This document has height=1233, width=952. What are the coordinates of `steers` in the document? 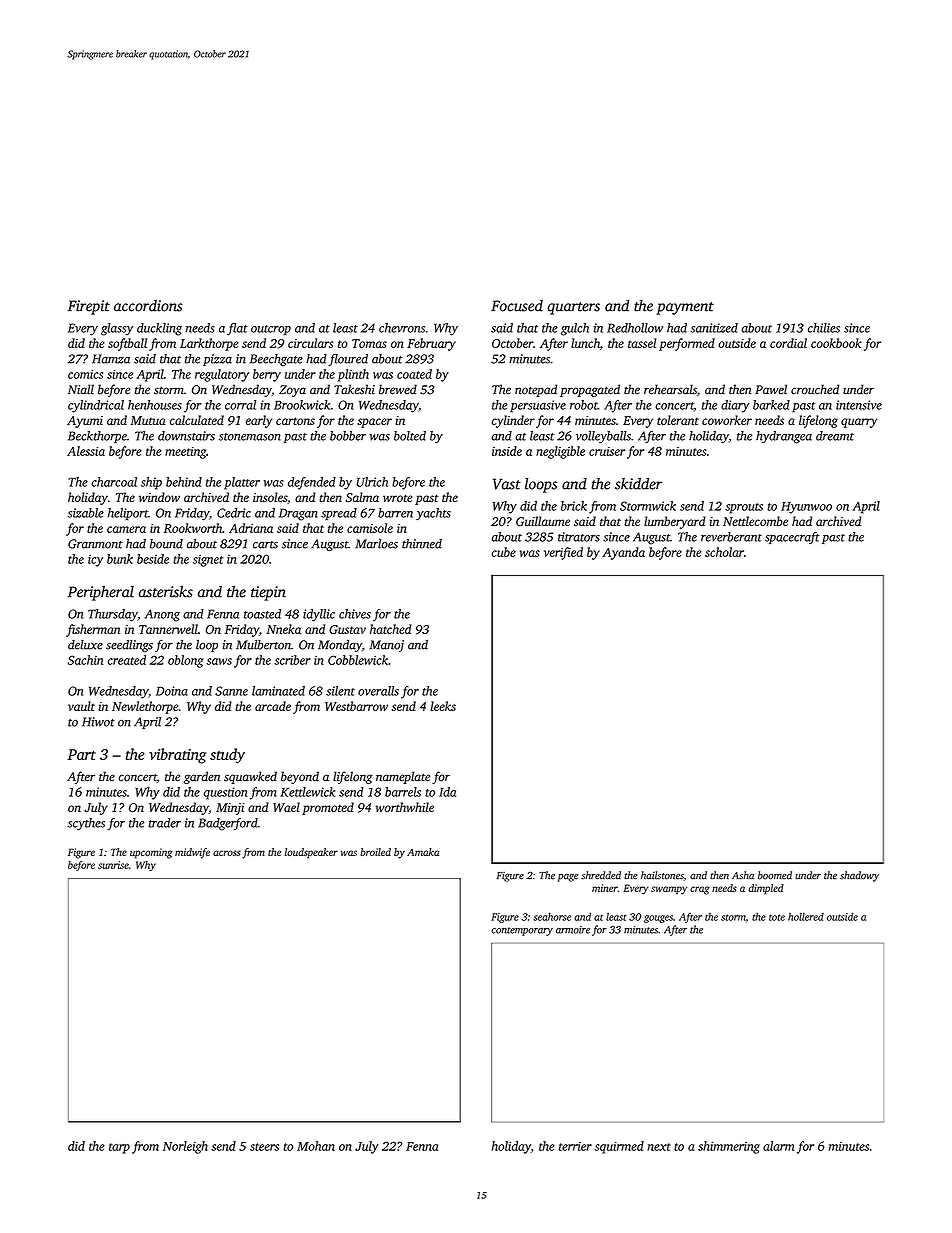 It's located at (264, 1147).
